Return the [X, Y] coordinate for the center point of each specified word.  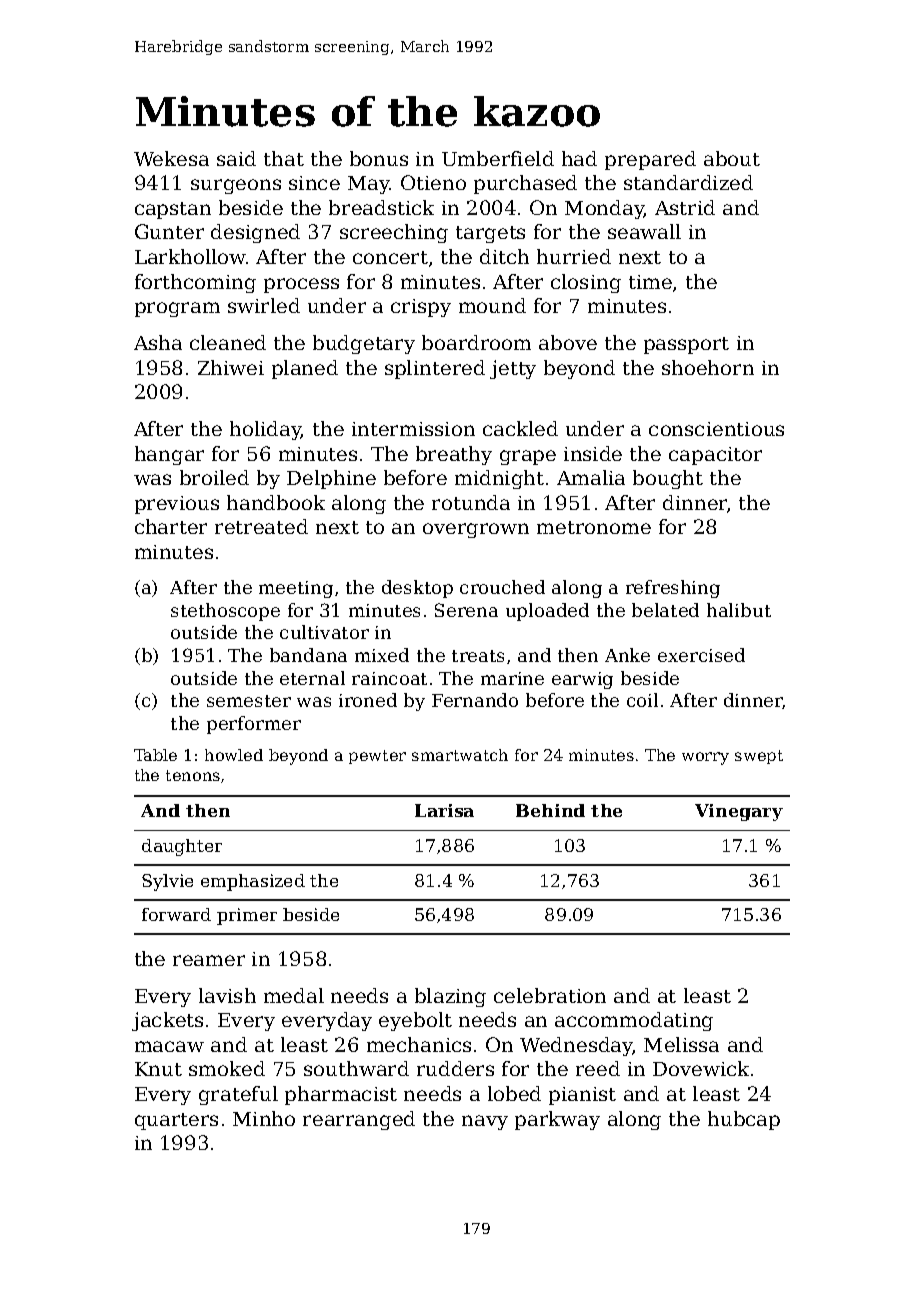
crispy [421, 308]
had [579, 158]
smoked [227, 1068]
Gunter [169, 231]
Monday [604, 209]
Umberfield [498, 158]
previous [177, 505]
